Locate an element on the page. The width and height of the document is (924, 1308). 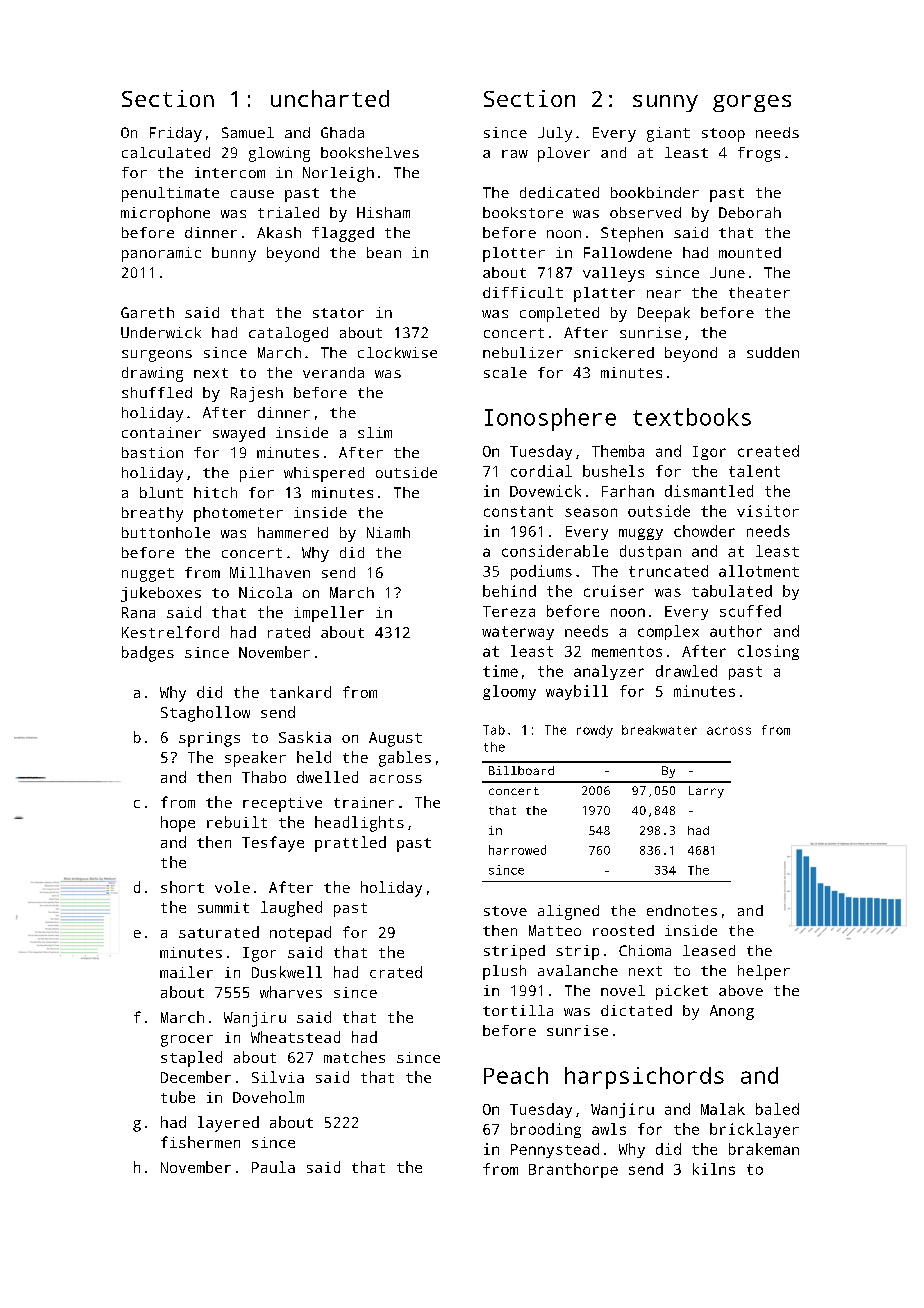
fishermen is located at coordinates (200, 1142).
